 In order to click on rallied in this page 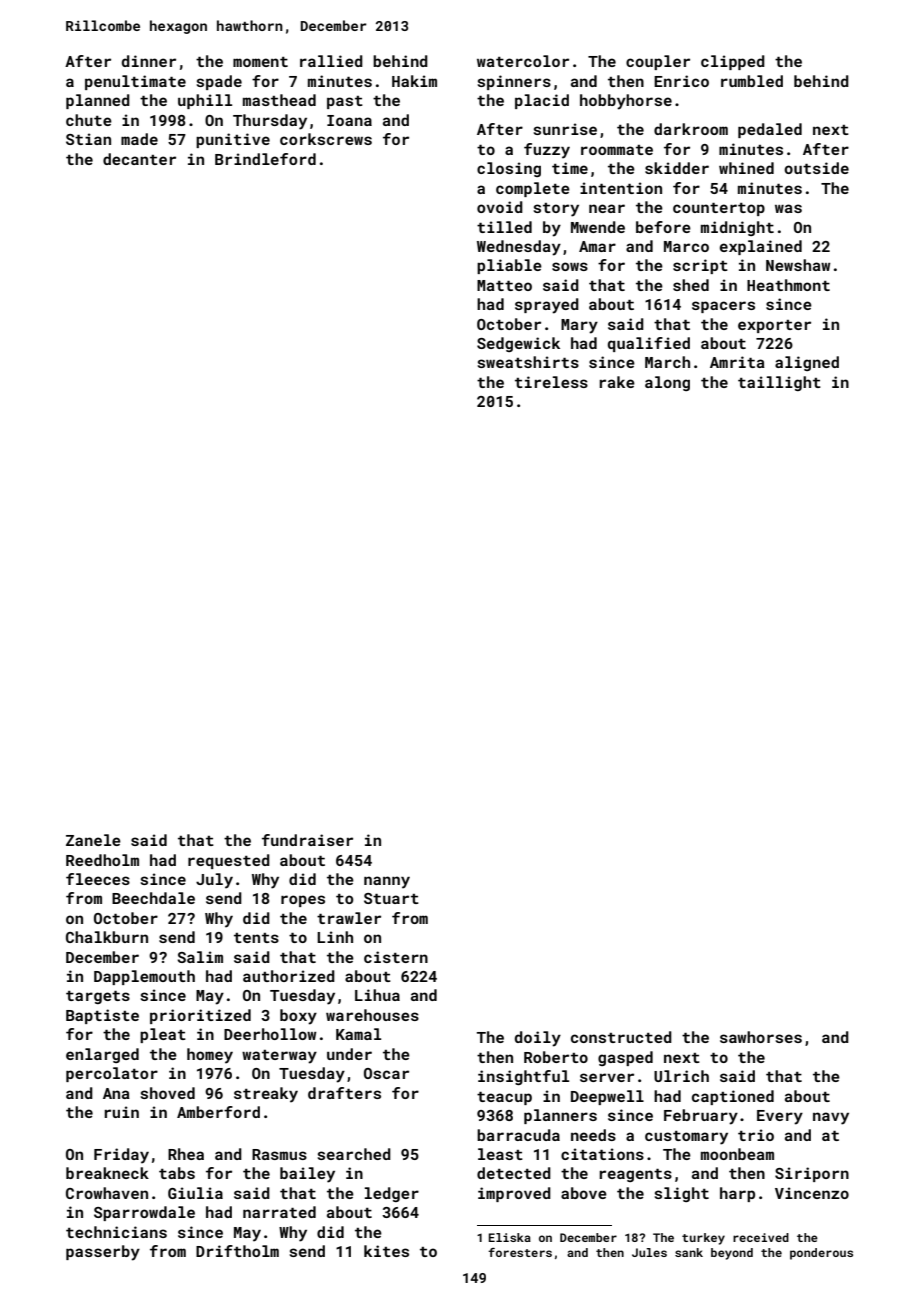, I will do `click(331, 61)`.
